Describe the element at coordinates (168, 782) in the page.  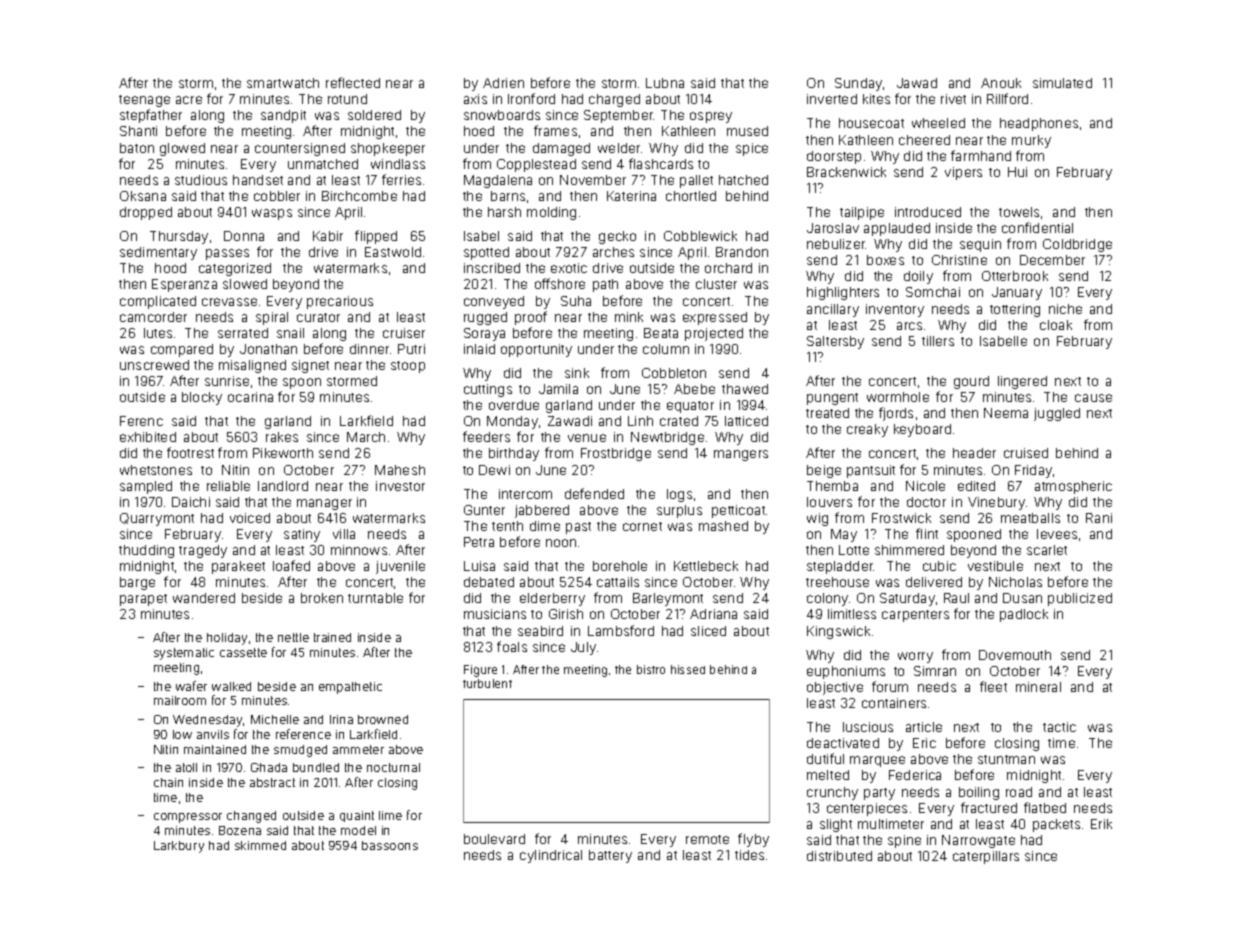
I see `chain` at that location.
